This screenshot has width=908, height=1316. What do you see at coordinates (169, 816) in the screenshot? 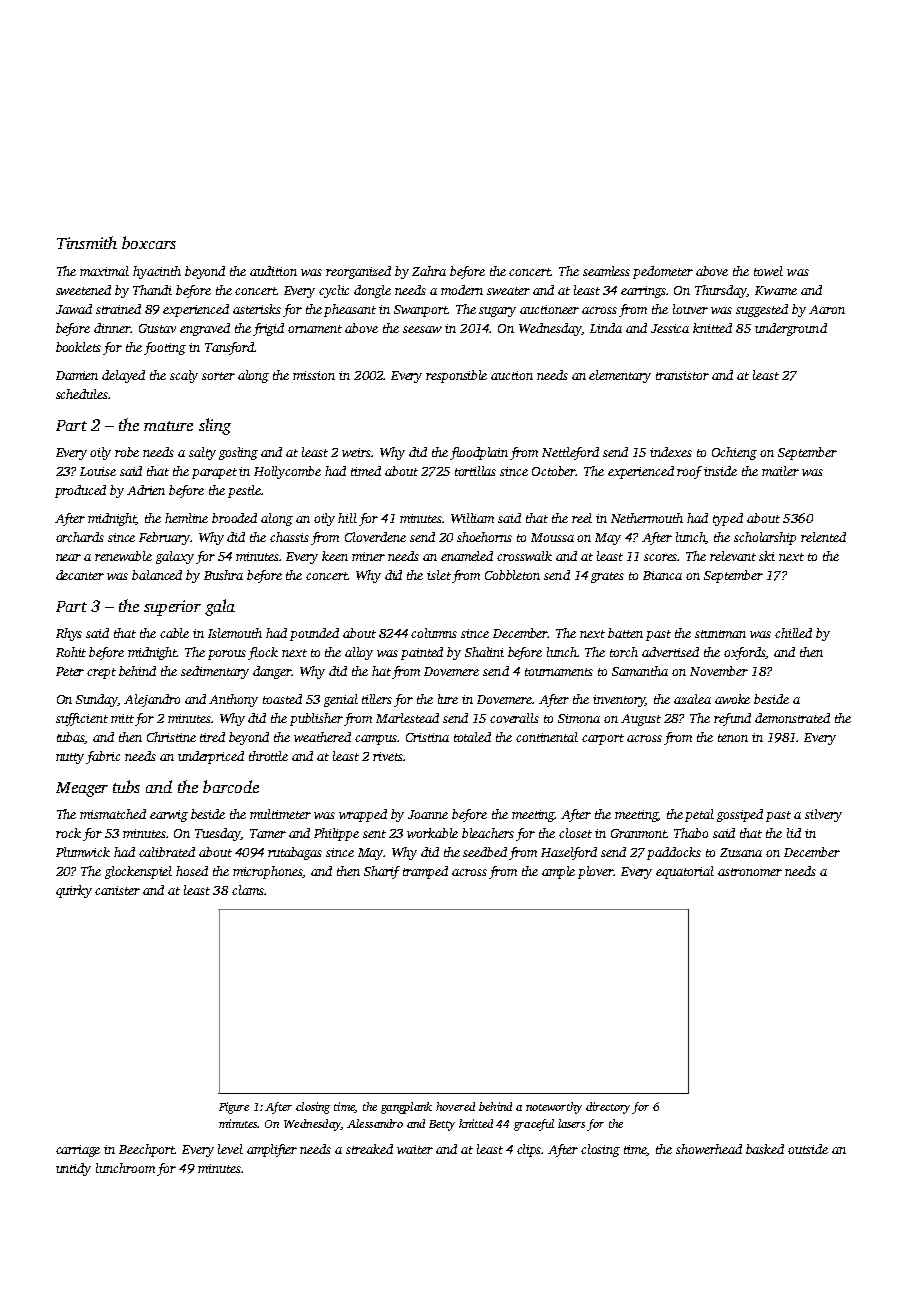
I see `earwig` at bounding box center [169, 816].
